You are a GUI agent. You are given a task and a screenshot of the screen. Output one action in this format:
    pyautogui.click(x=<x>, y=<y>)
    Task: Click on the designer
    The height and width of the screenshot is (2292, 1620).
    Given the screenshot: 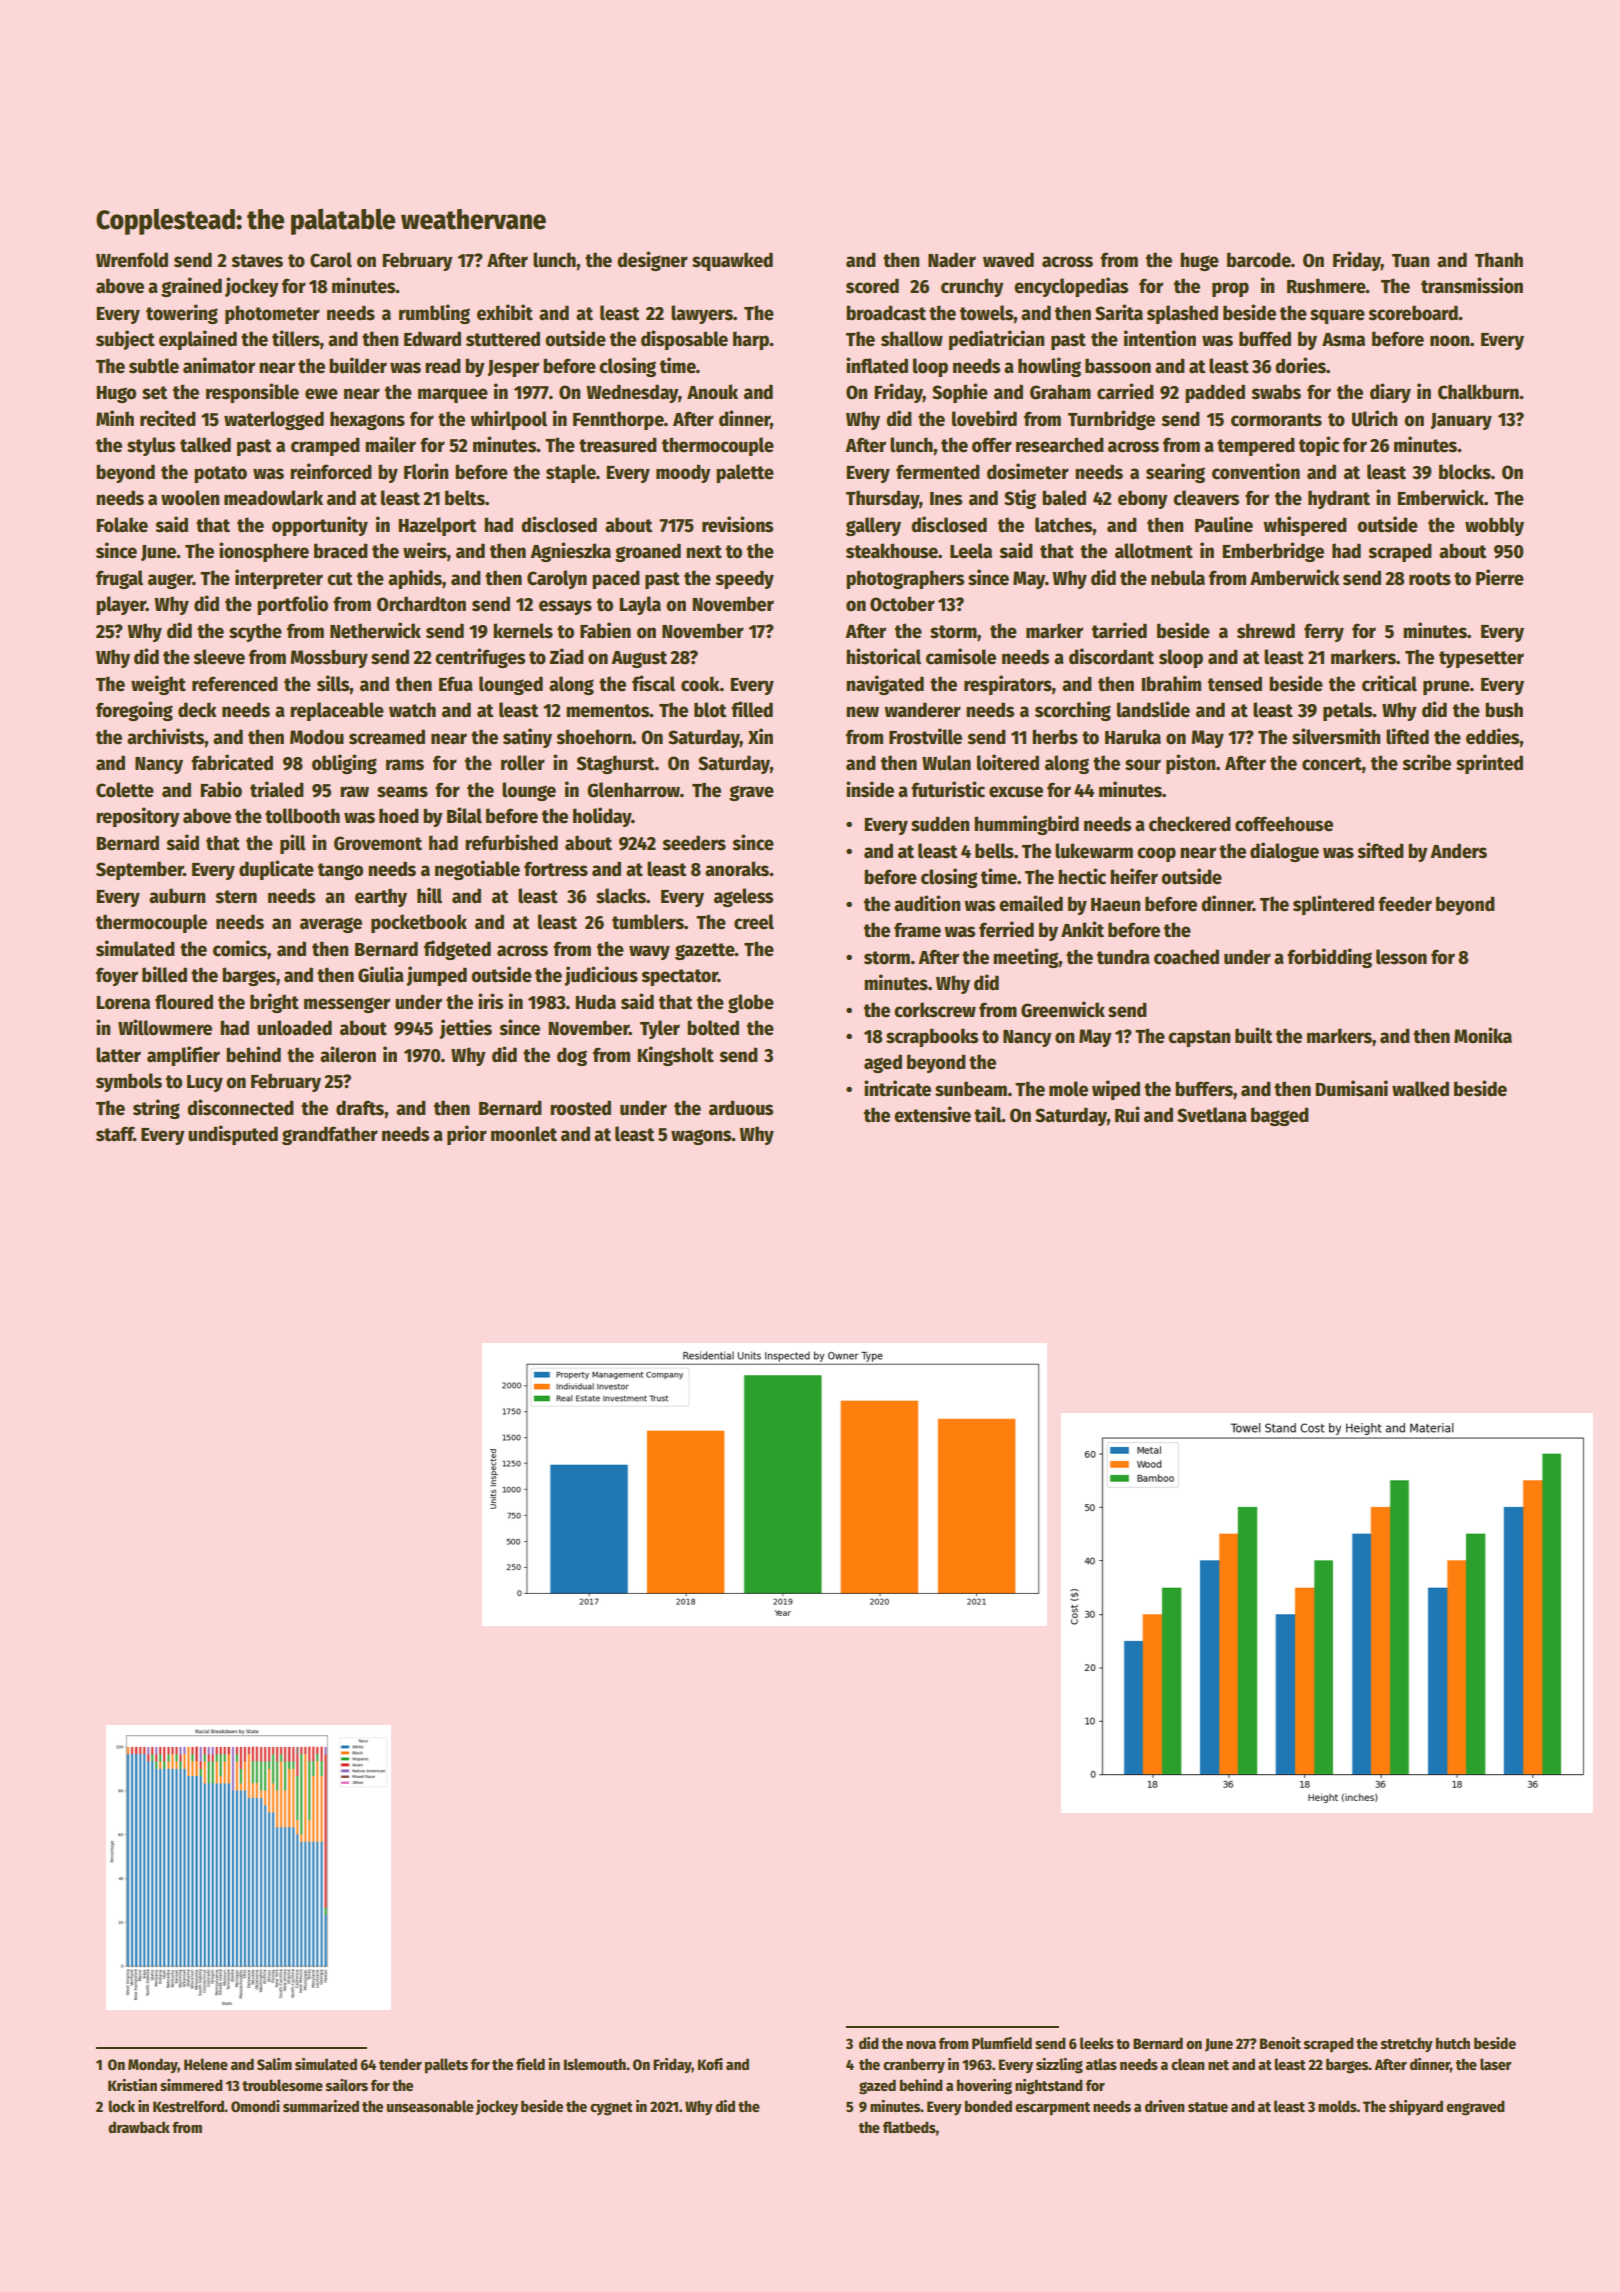 What is the action you would take?
    pyautogui.click(x=652, y=261)
